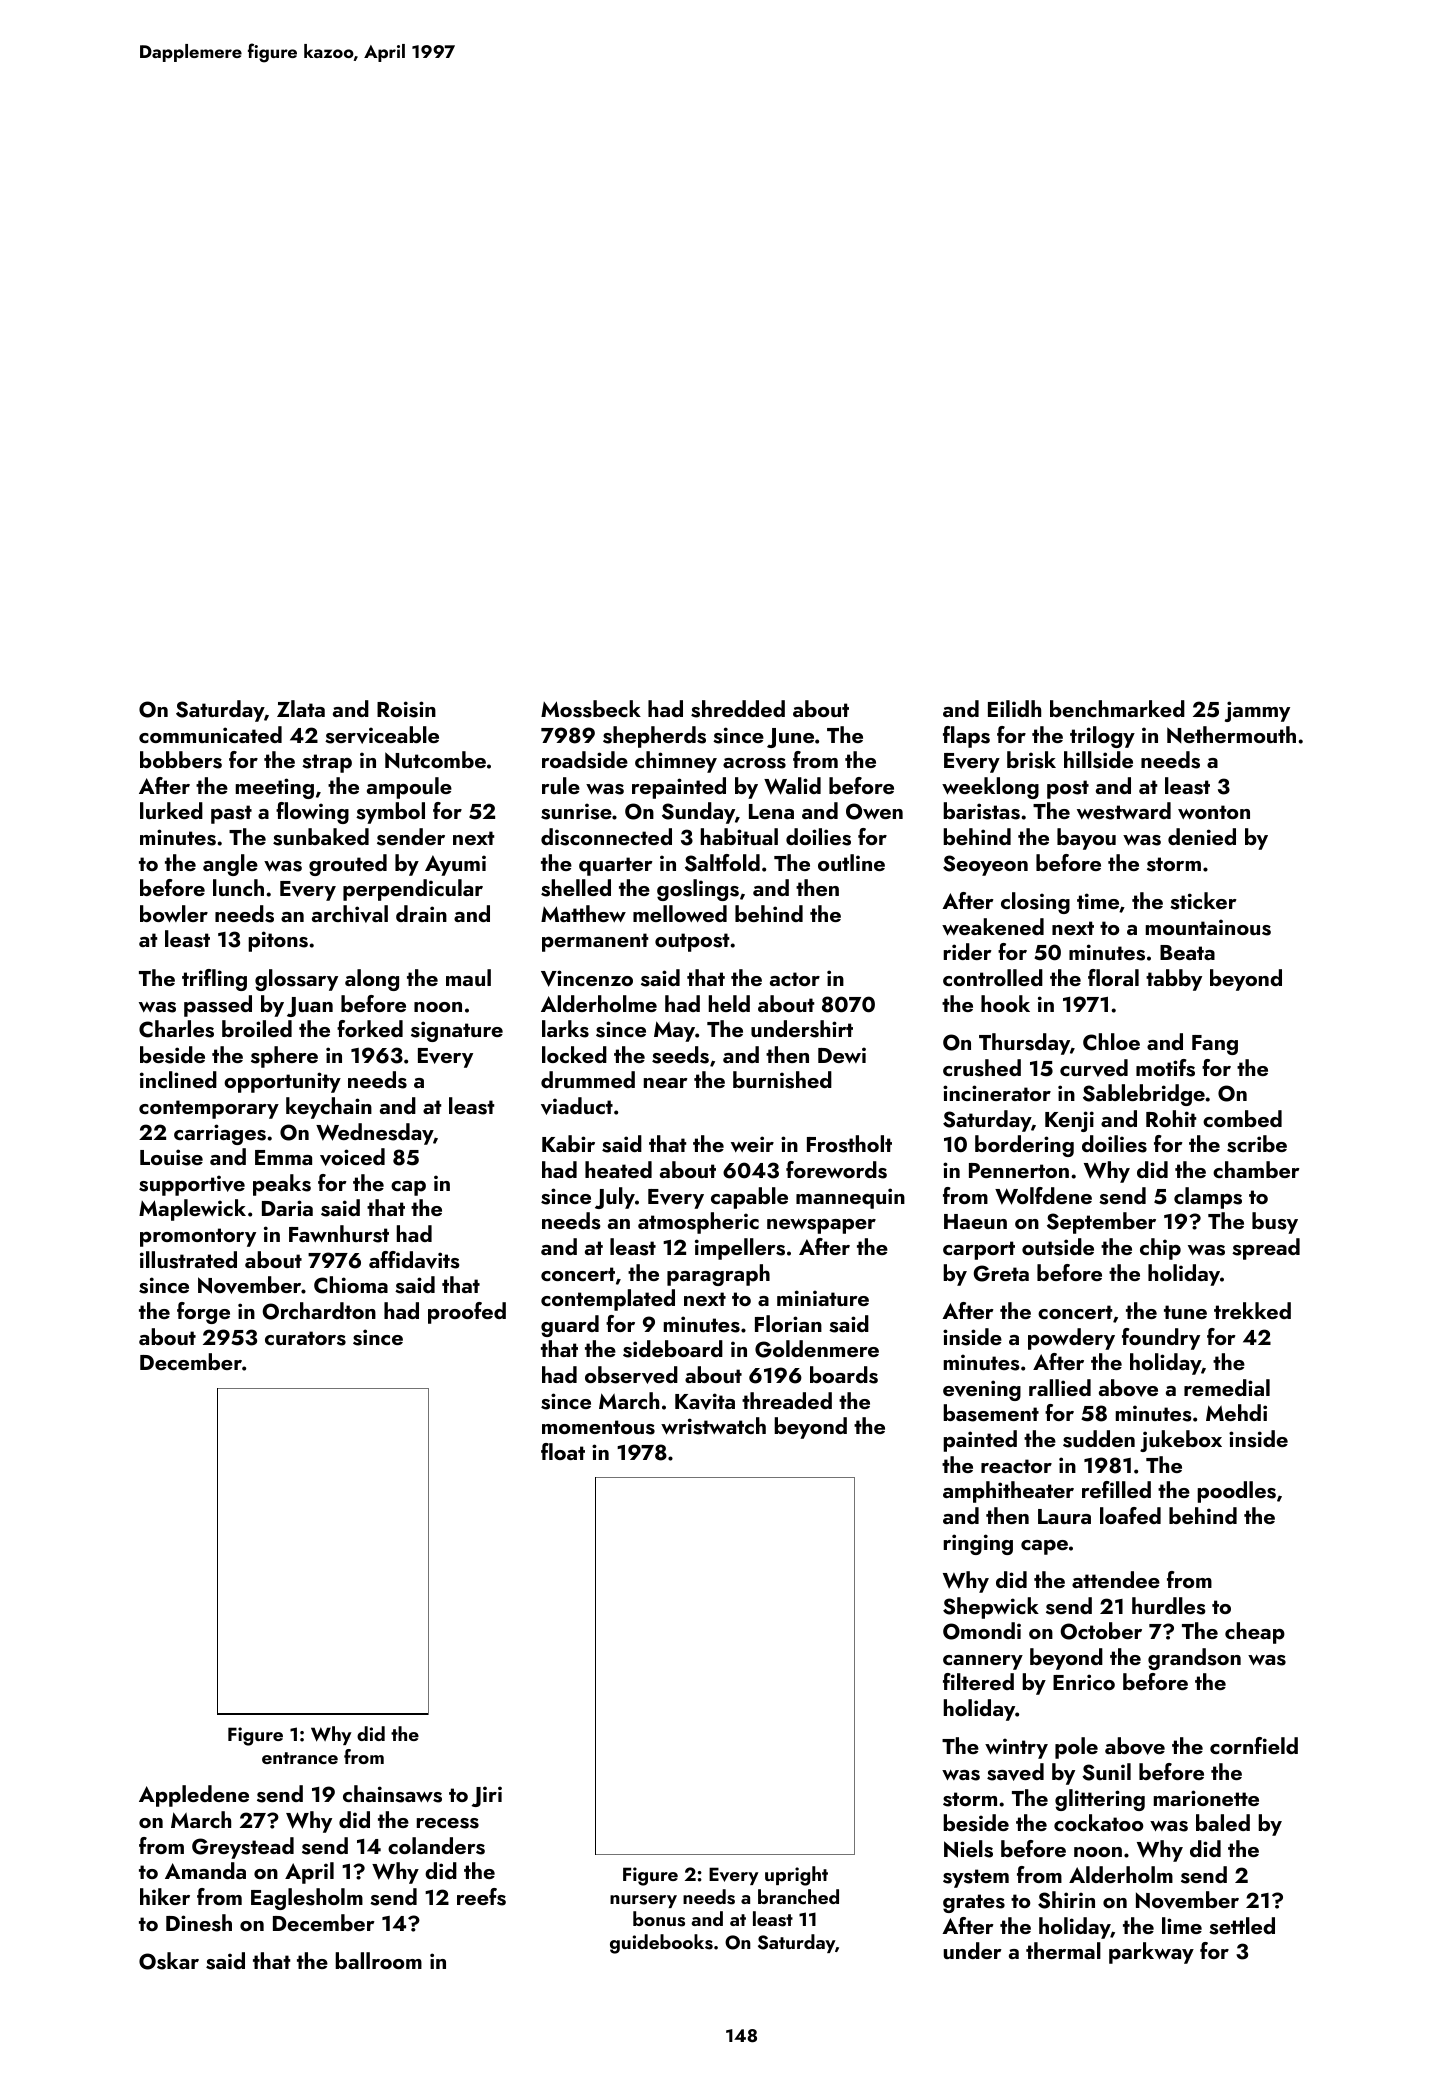  I want to click on July, so click(615, 1198).
